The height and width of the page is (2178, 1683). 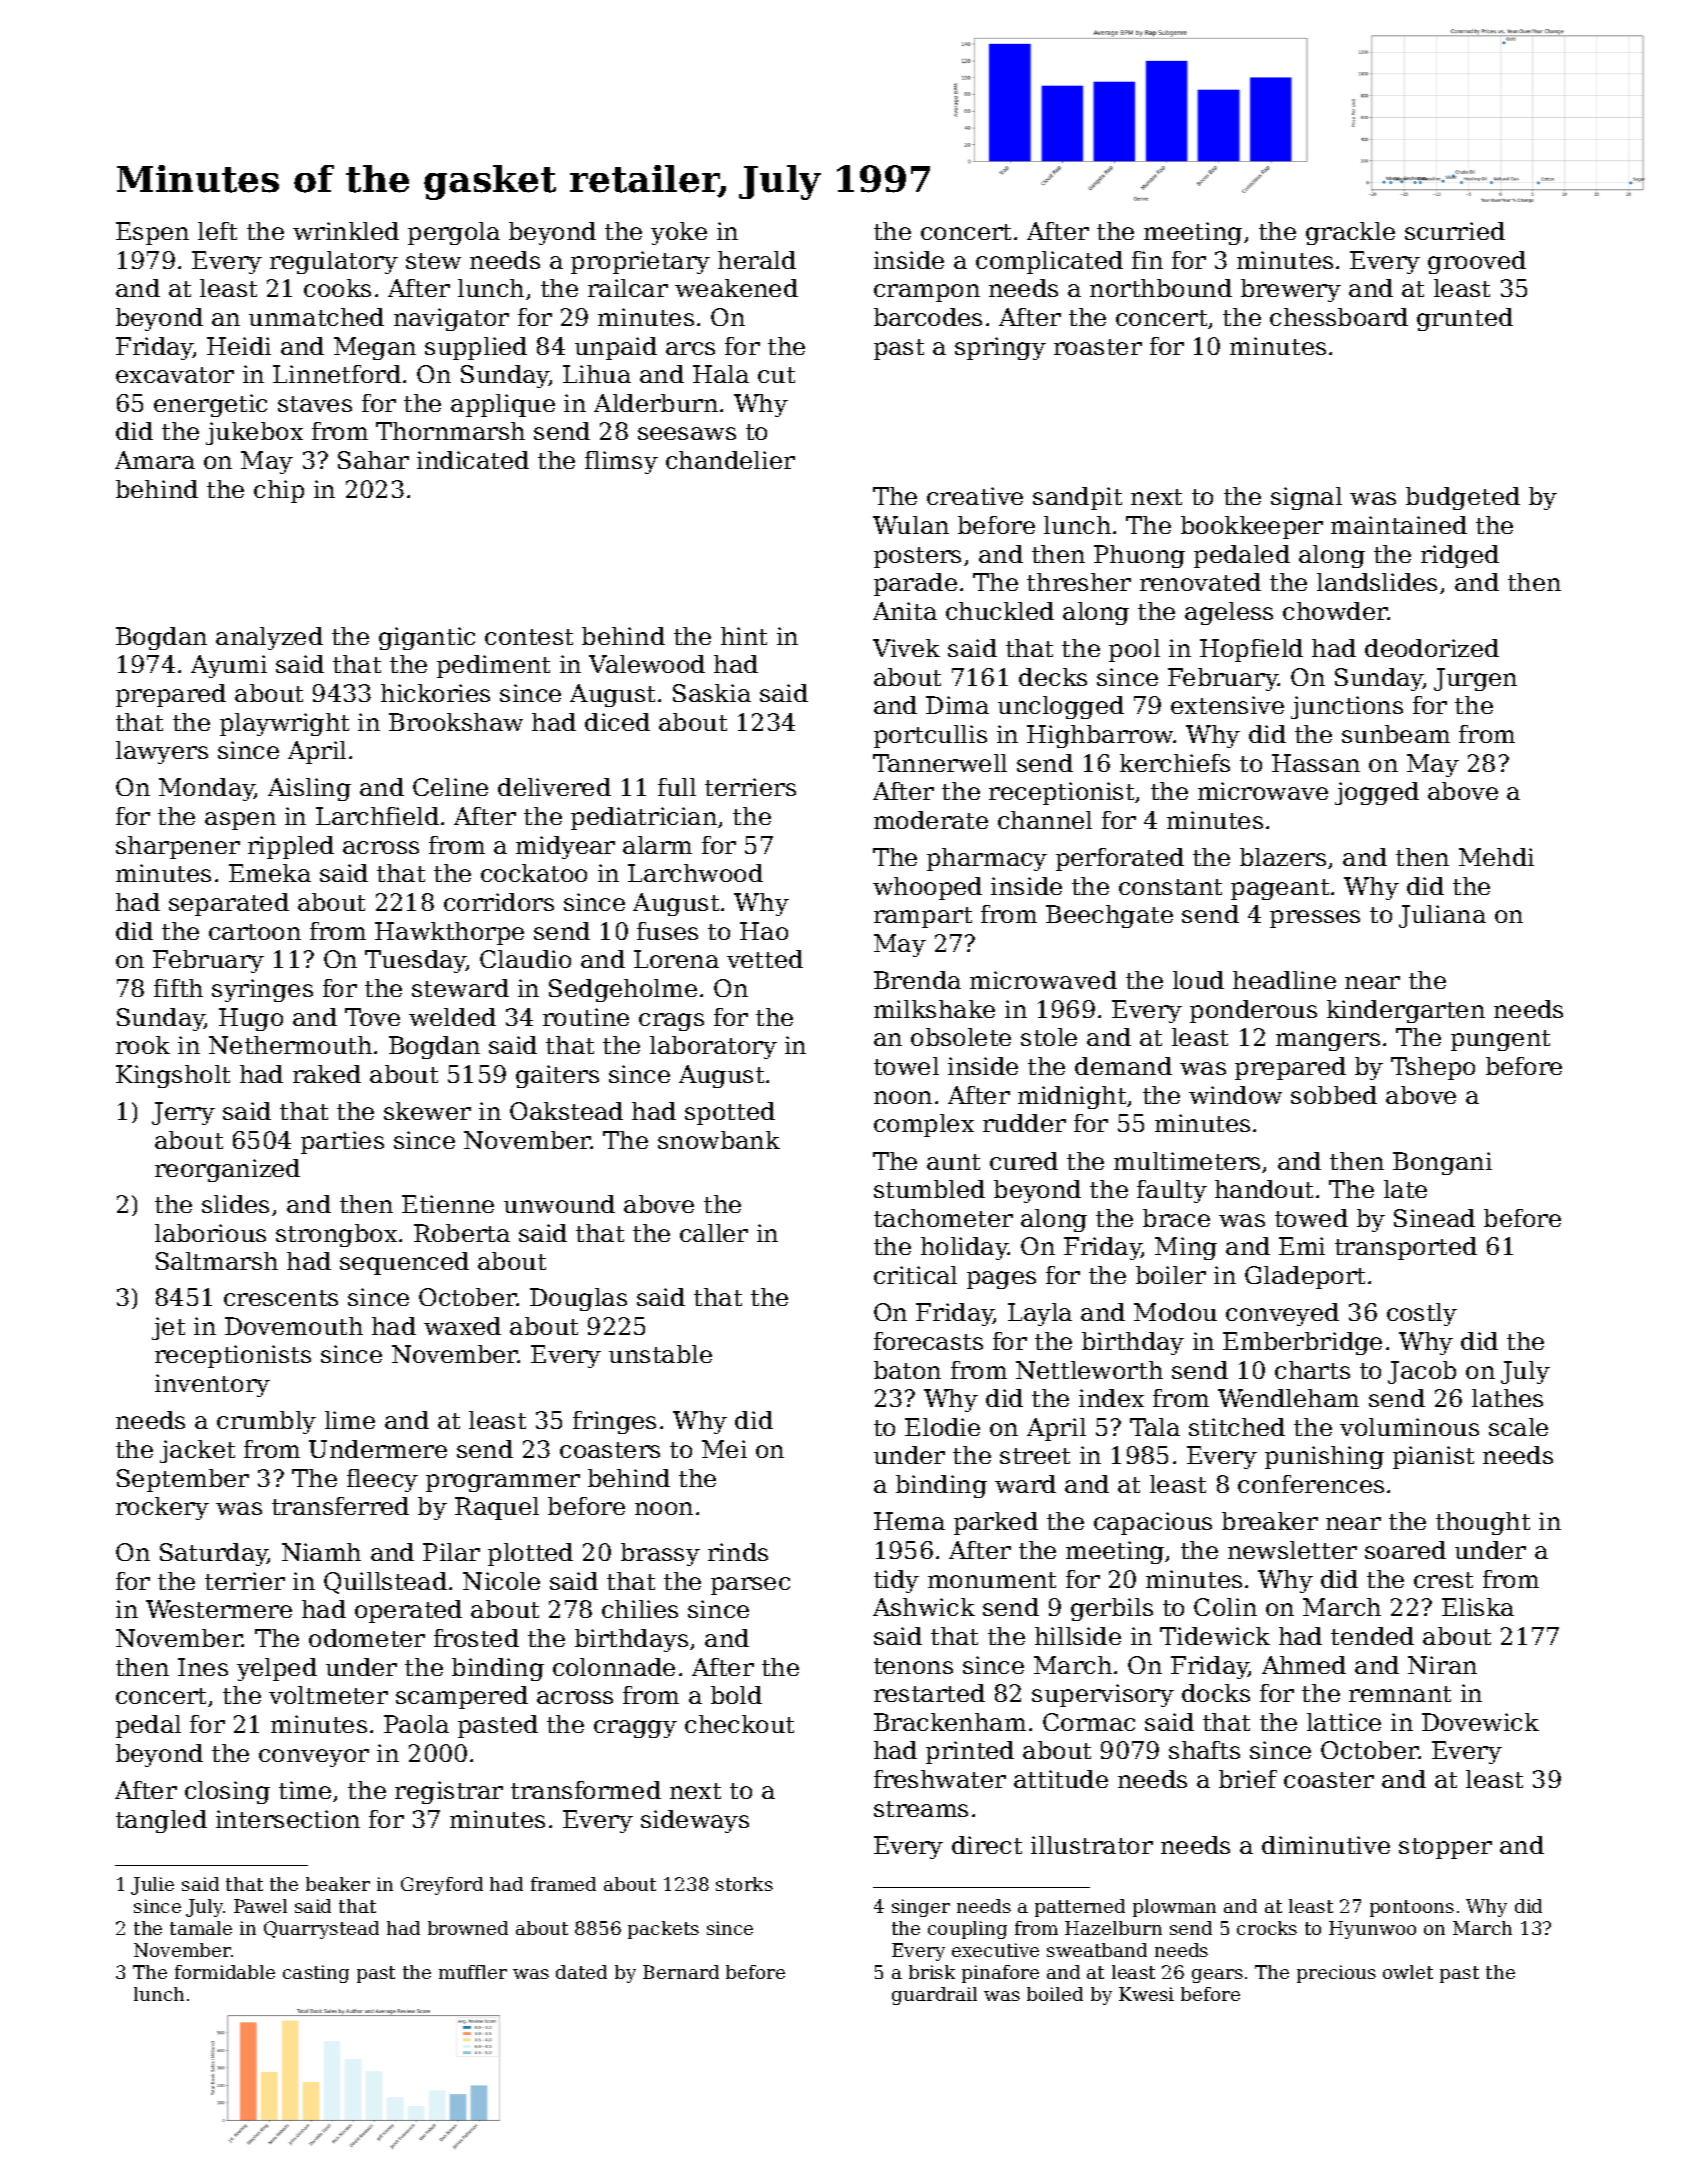 I want to click on kerchiefs, so click(x=1175, y=763).
